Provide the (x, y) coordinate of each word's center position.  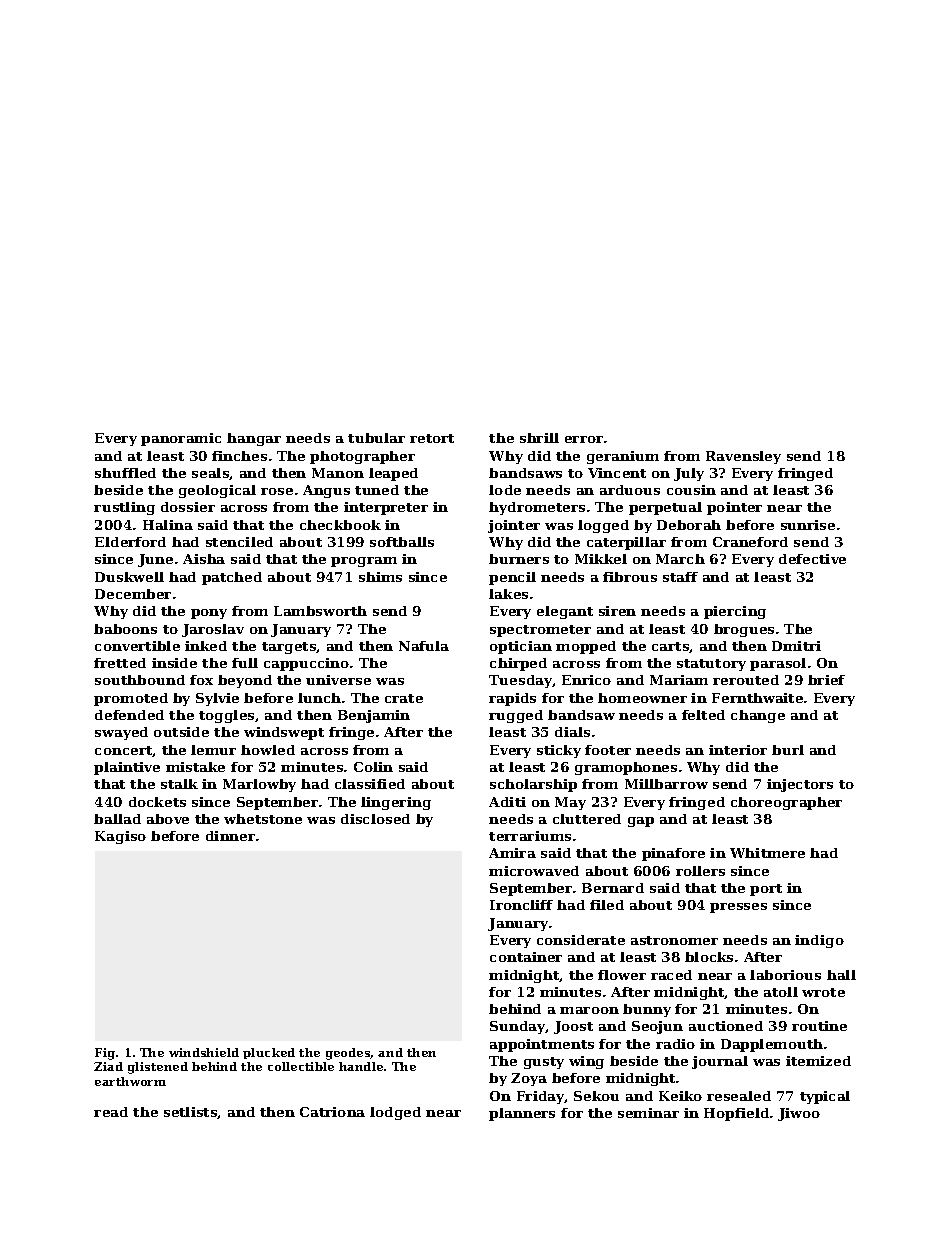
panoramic (181, 439)
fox (201, 680)
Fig (105, 1054)
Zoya (529, 1079)
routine (819, 1026)
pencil (512, 578)
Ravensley (743, 457)
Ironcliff (521, 905)
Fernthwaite (757, 698)
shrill (539, 438)
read (111, 1112)
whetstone (263, 819)
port (766, 890)
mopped (586, 647)
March (680, 559)
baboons (125, 629)
